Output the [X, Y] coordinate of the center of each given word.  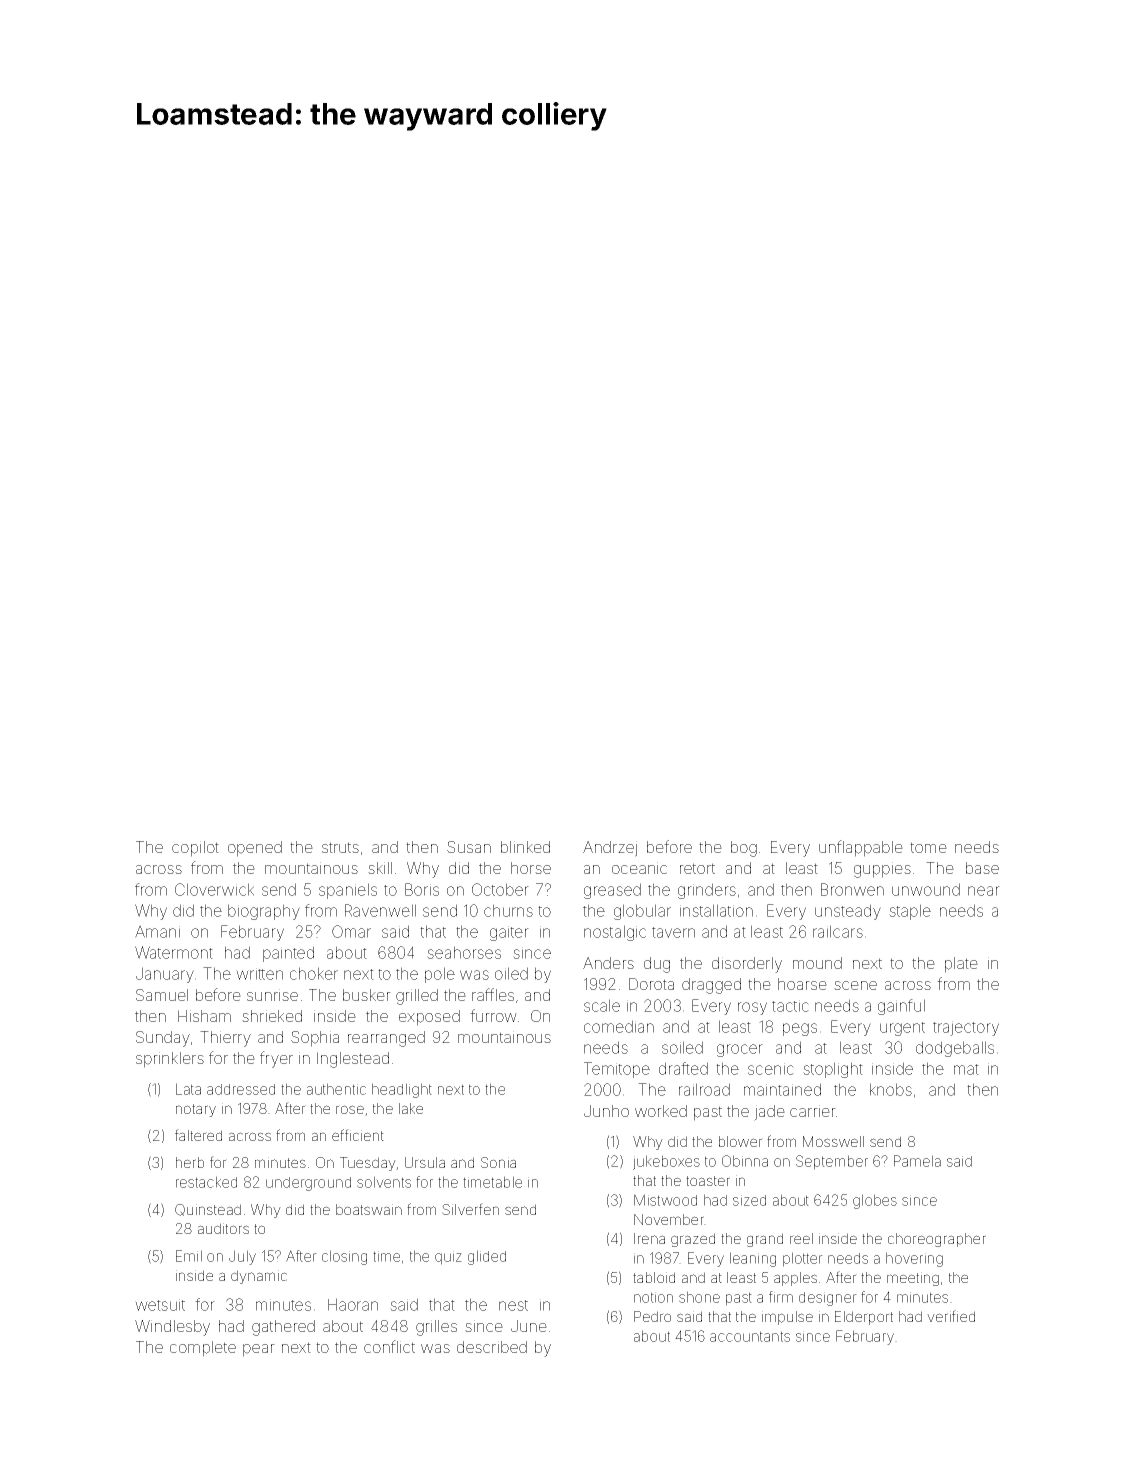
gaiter [509, 933]
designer [828, 1299]
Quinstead [208, 1210]
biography [264, 912]
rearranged [386, 1039]
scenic [771, 1069]
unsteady [848, 912]
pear [259, 1350]
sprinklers [170, 1060]
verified [951, 1316]
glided [487, 1257]
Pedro [652, 1316]
